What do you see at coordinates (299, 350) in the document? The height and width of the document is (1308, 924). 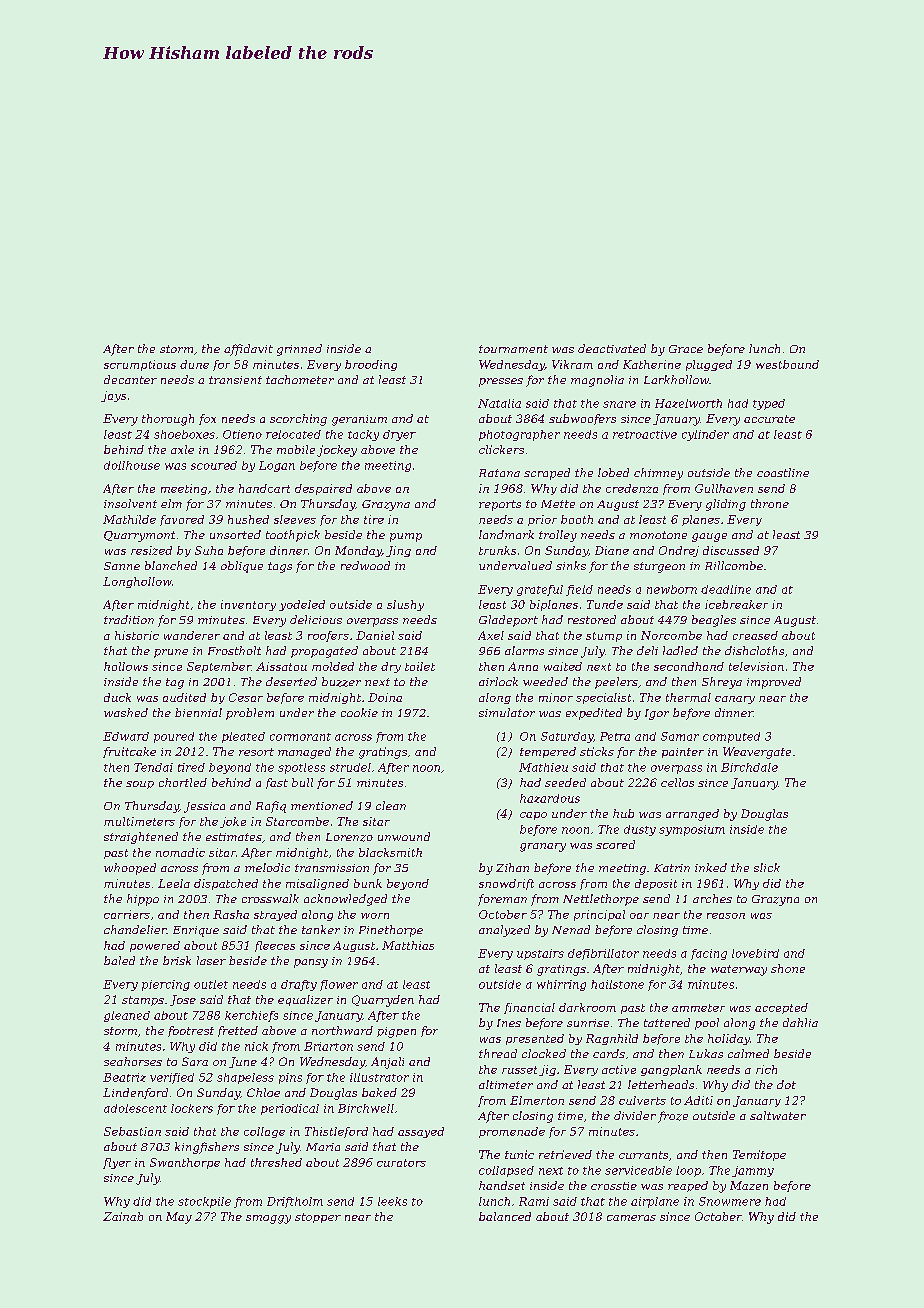 I see `grinned` at bounding box center [299, 350].
